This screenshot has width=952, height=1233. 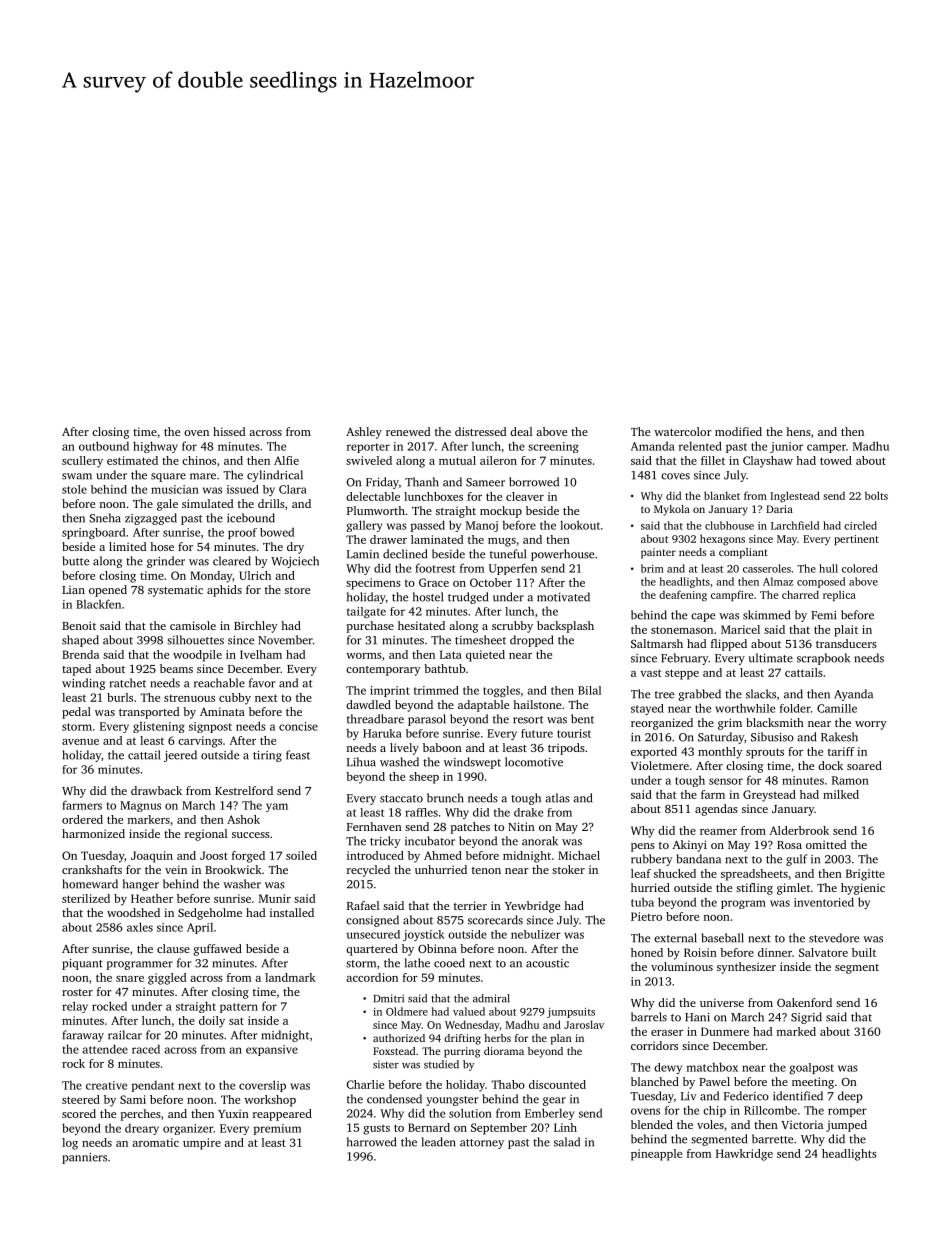 I want to click on backsplash, so click(x=565, y=627).
